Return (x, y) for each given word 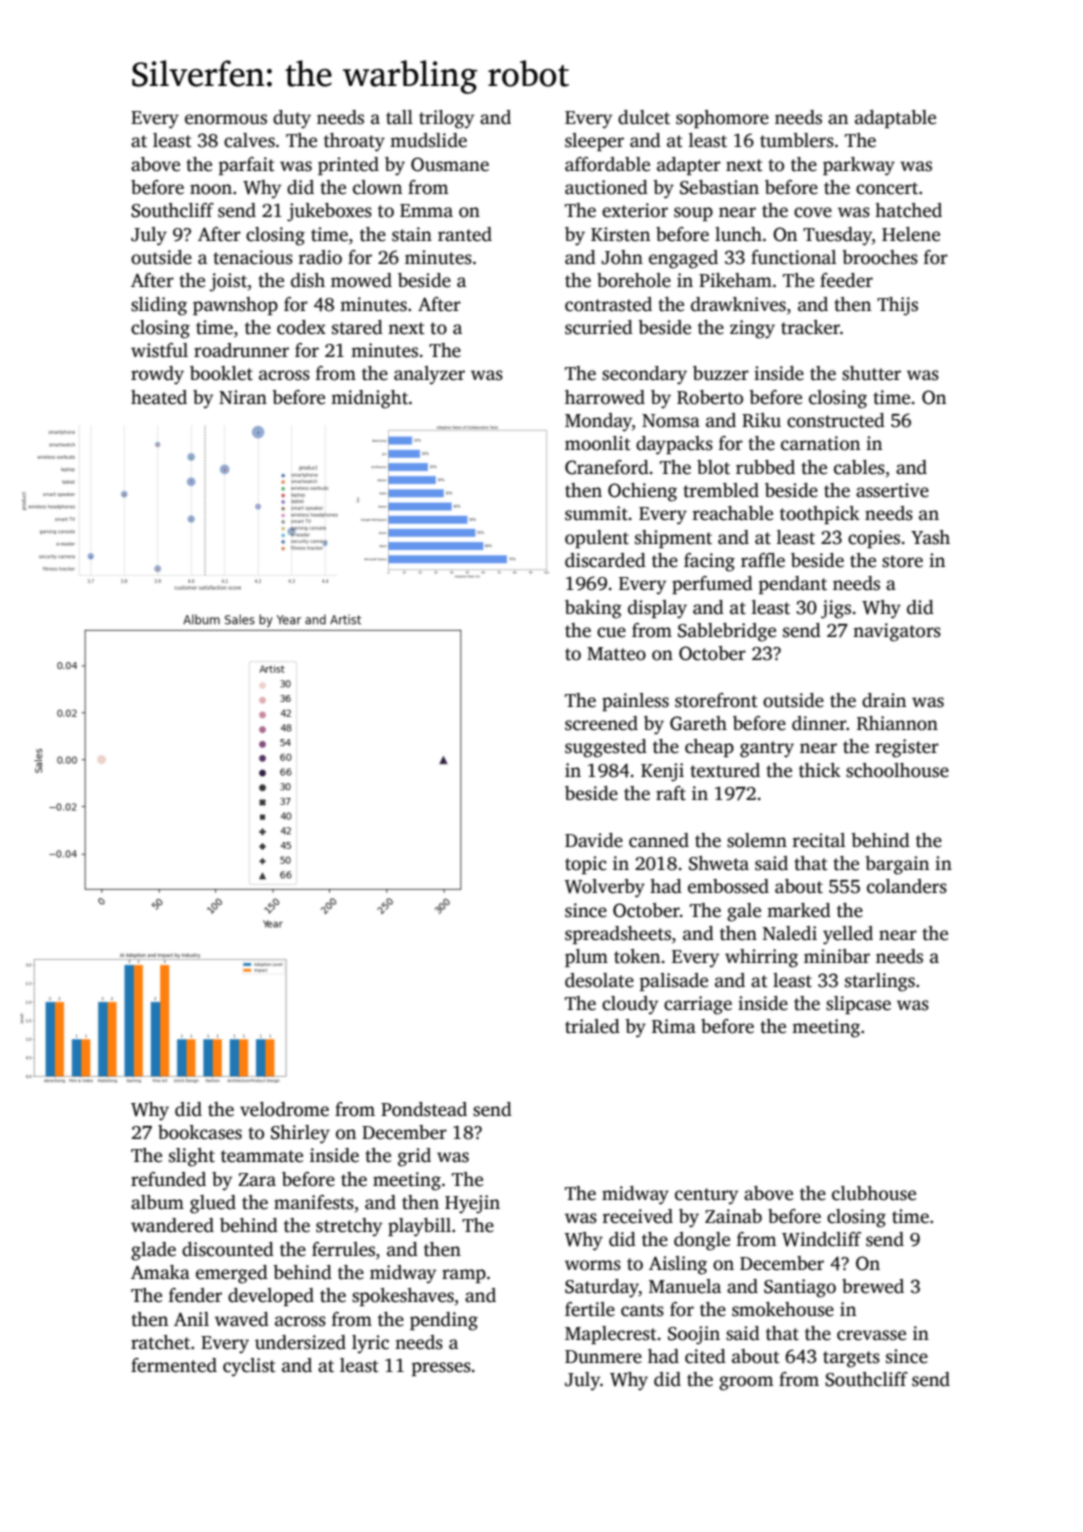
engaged (683, 259)
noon (211, 189)
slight (192, 1157)
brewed (873, 1286)
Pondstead (424, 1109)
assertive (892, 490)
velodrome (284, 1109)
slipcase (858, 1005)
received (638, 1216)
